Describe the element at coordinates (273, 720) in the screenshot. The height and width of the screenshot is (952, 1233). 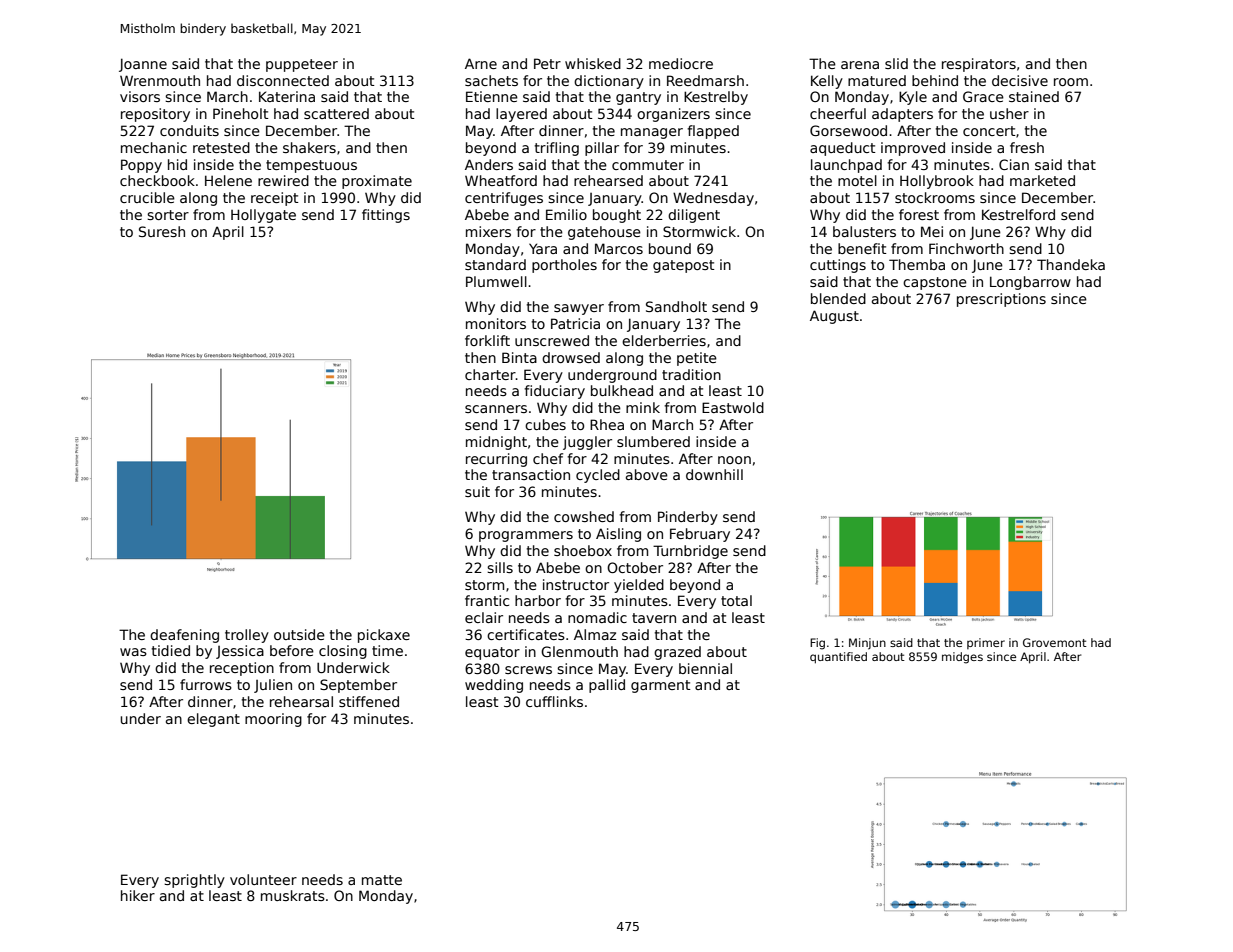
I see `mooring` at that location.
